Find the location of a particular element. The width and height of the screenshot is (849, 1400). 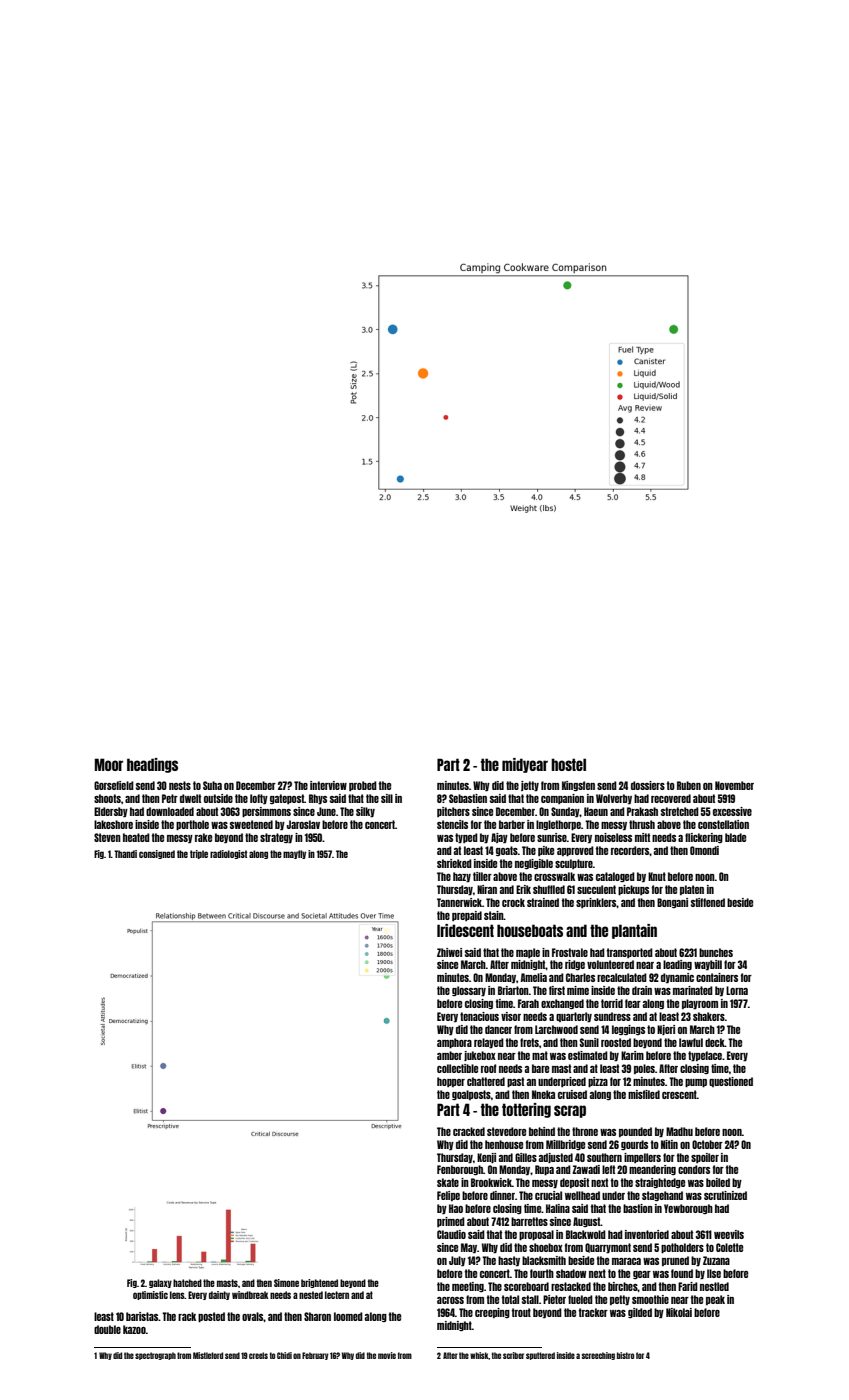

skate is located at coordinates (448, 1182).
